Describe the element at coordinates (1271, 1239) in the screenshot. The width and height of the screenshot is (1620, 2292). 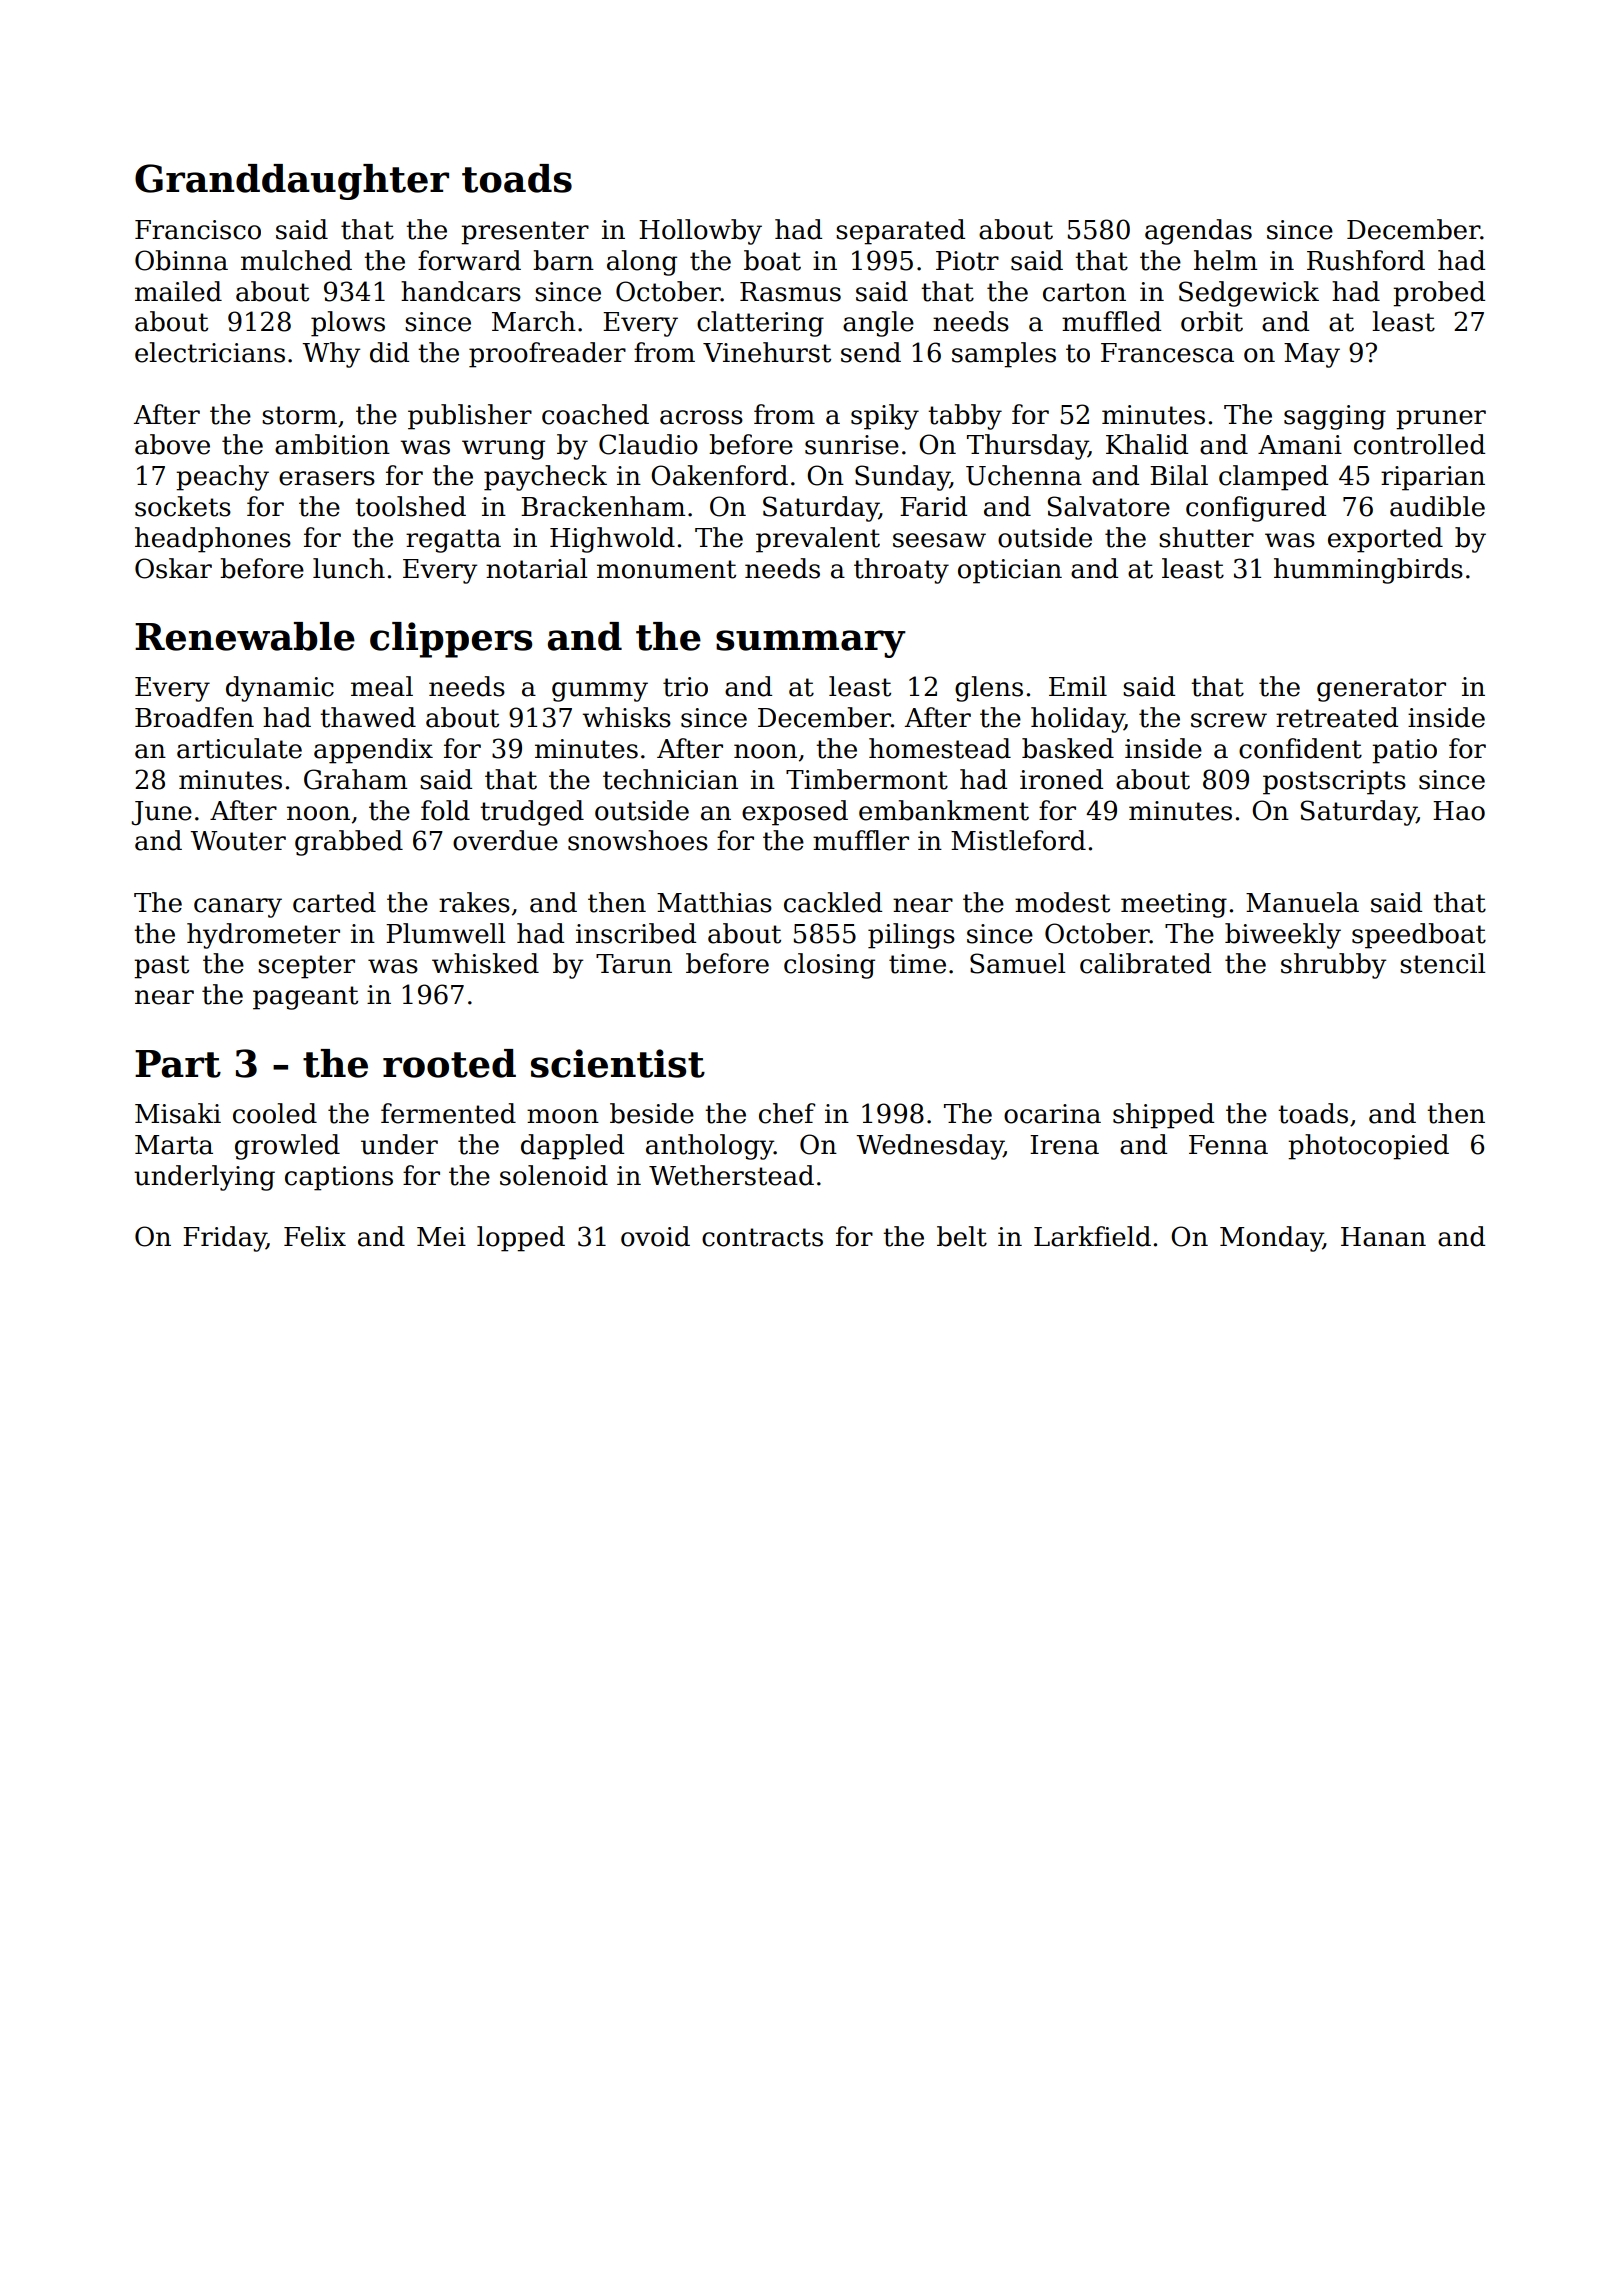
I see `Monday` at that location.
